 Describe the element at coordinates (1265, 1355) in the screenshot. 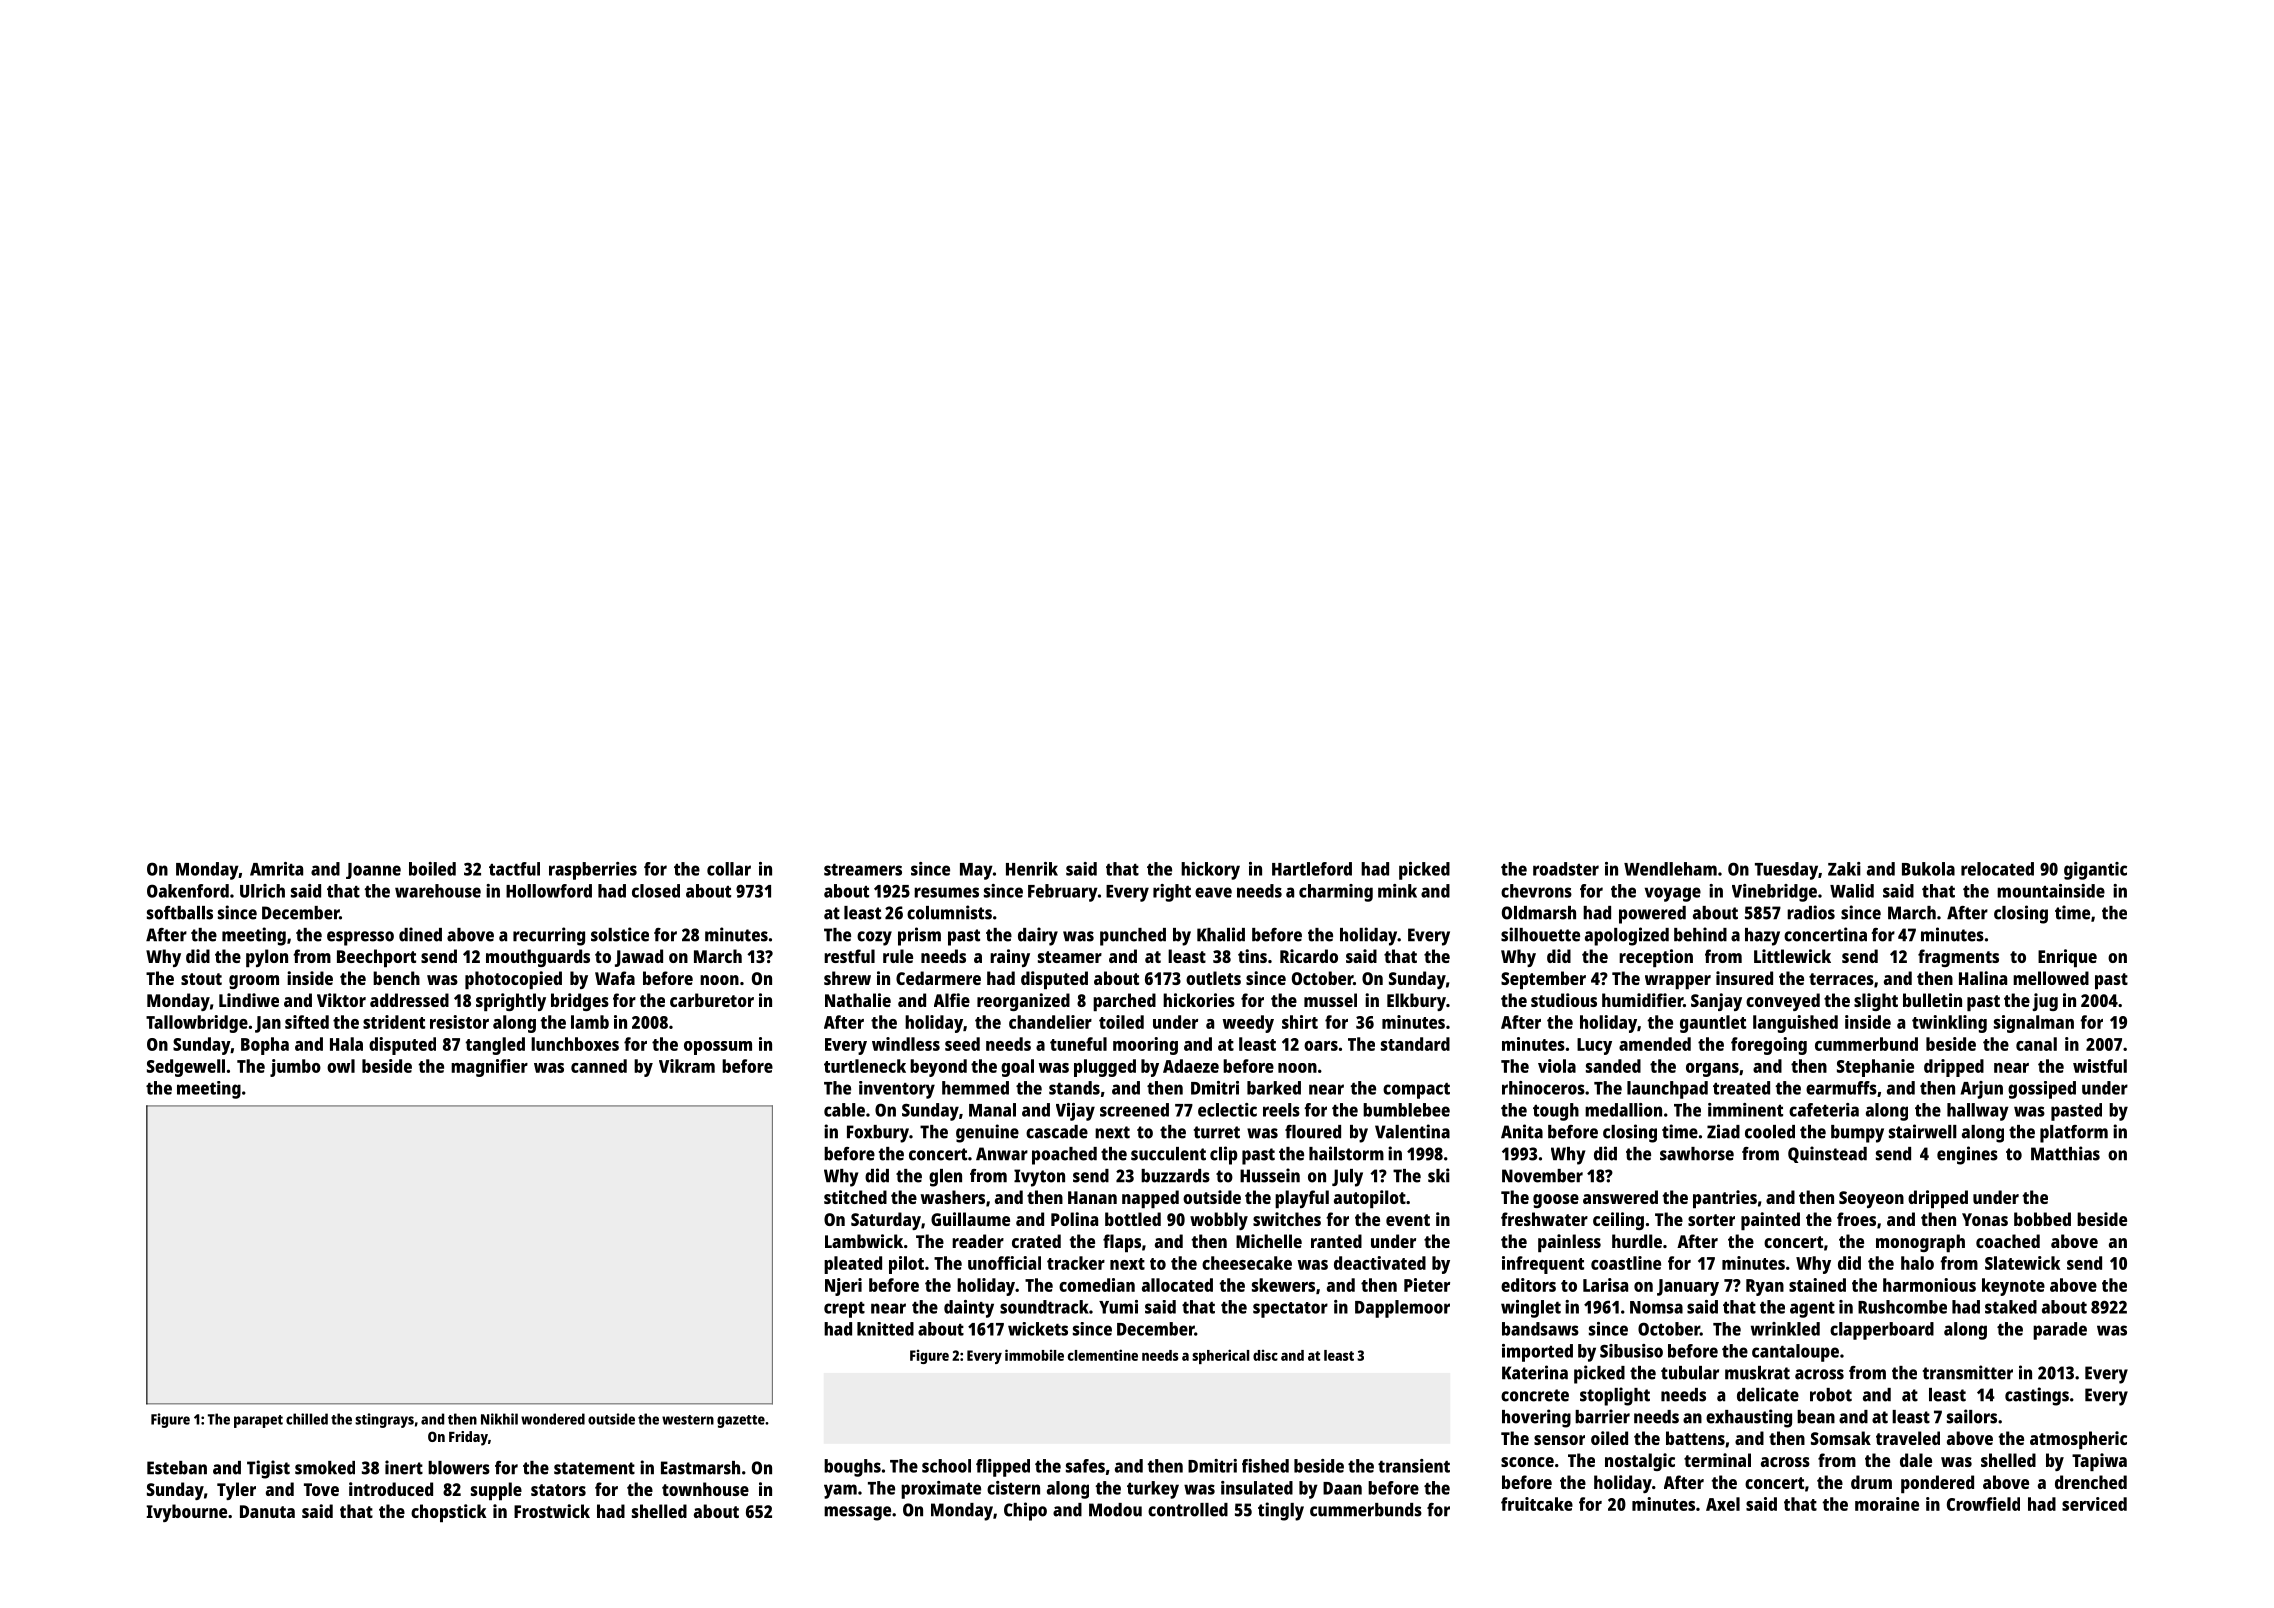

I see `disc` at that location.
